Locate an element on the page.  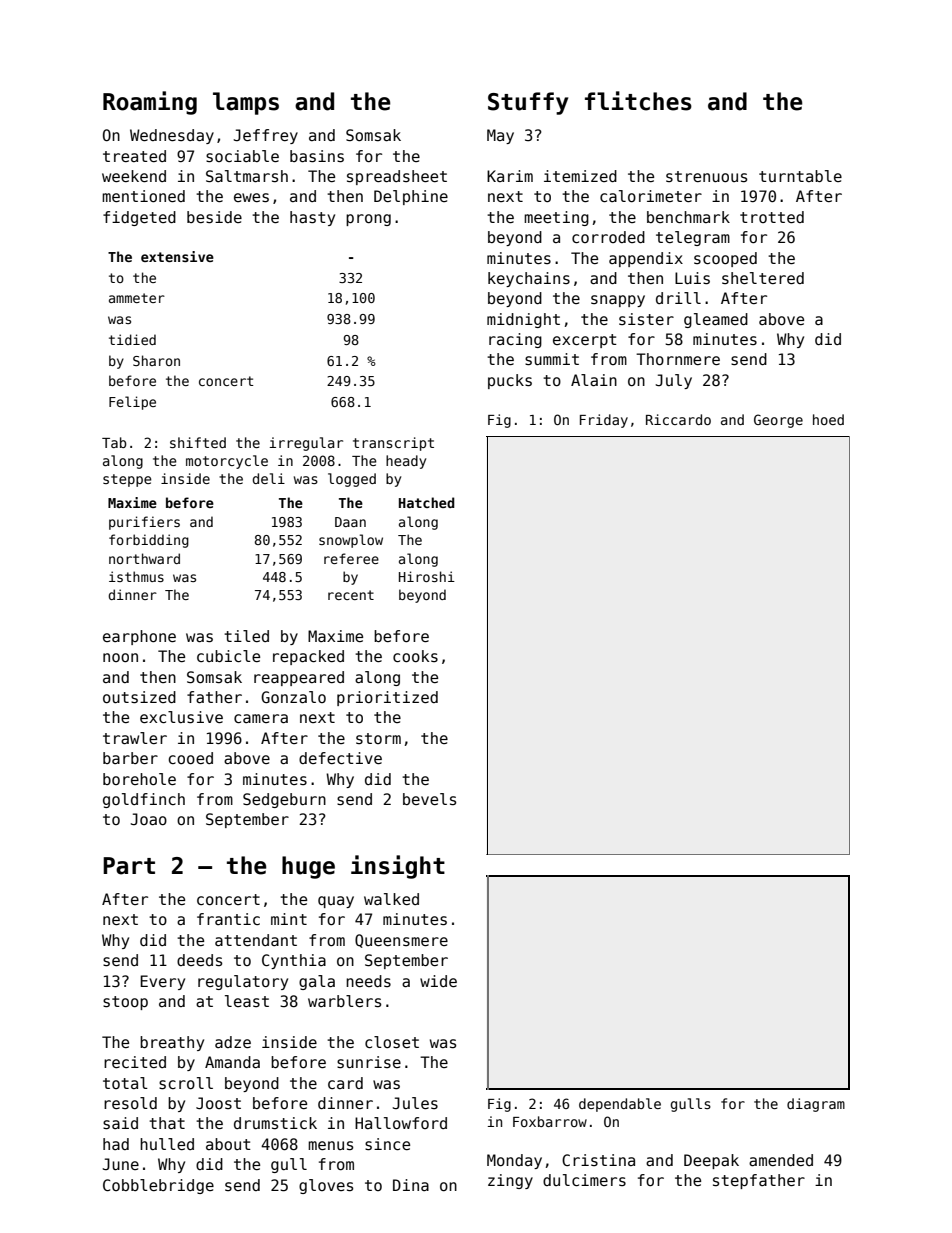
Felipe is located at coordinates (132, 403).
